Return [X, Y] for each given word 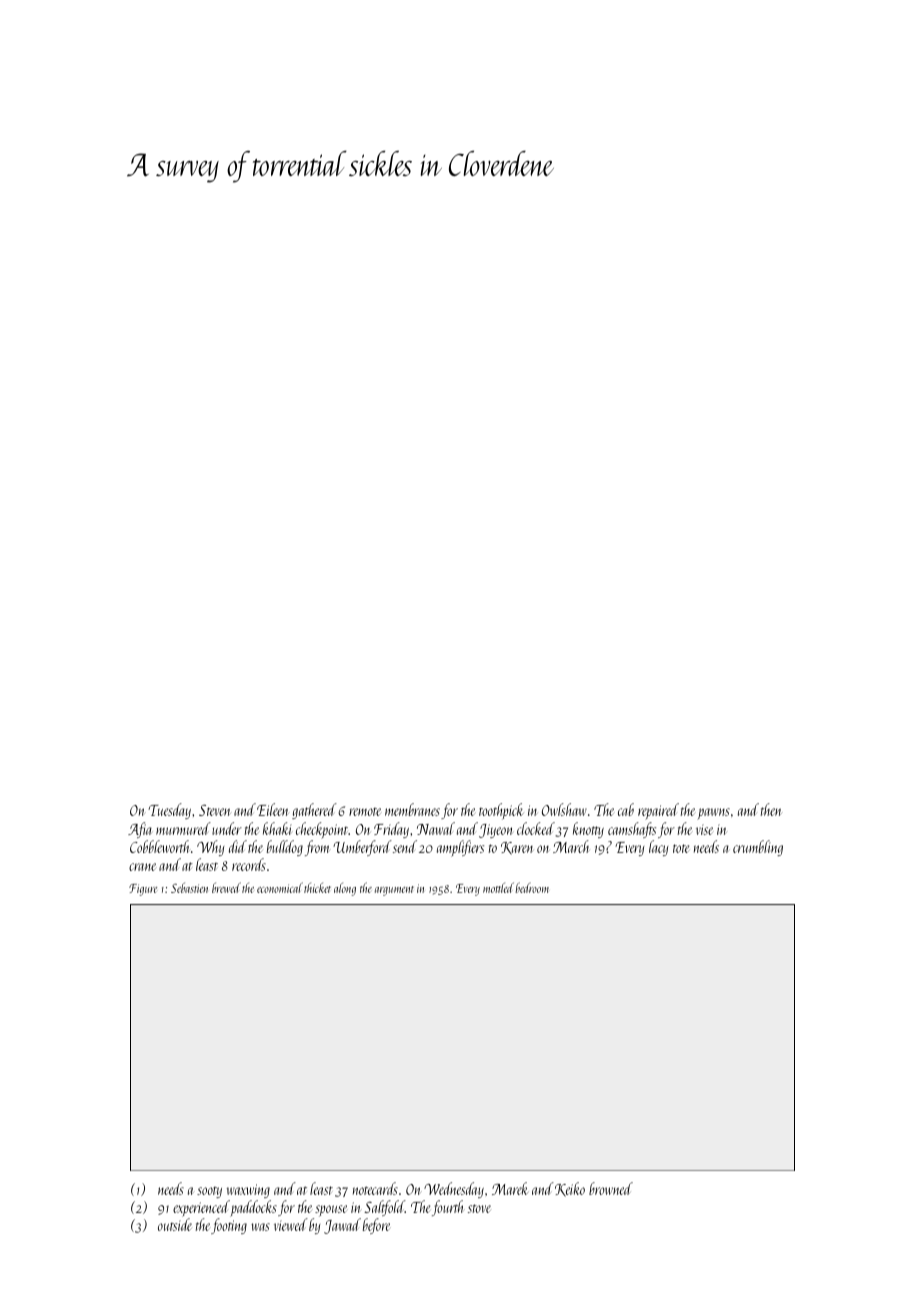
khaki [277, 828]
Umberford [362, 848]
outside [175, 1224]
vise [704, 829]
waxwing [248, 1191]
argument [394, 891]
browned [611, 1188]
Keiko [570, 1189]
